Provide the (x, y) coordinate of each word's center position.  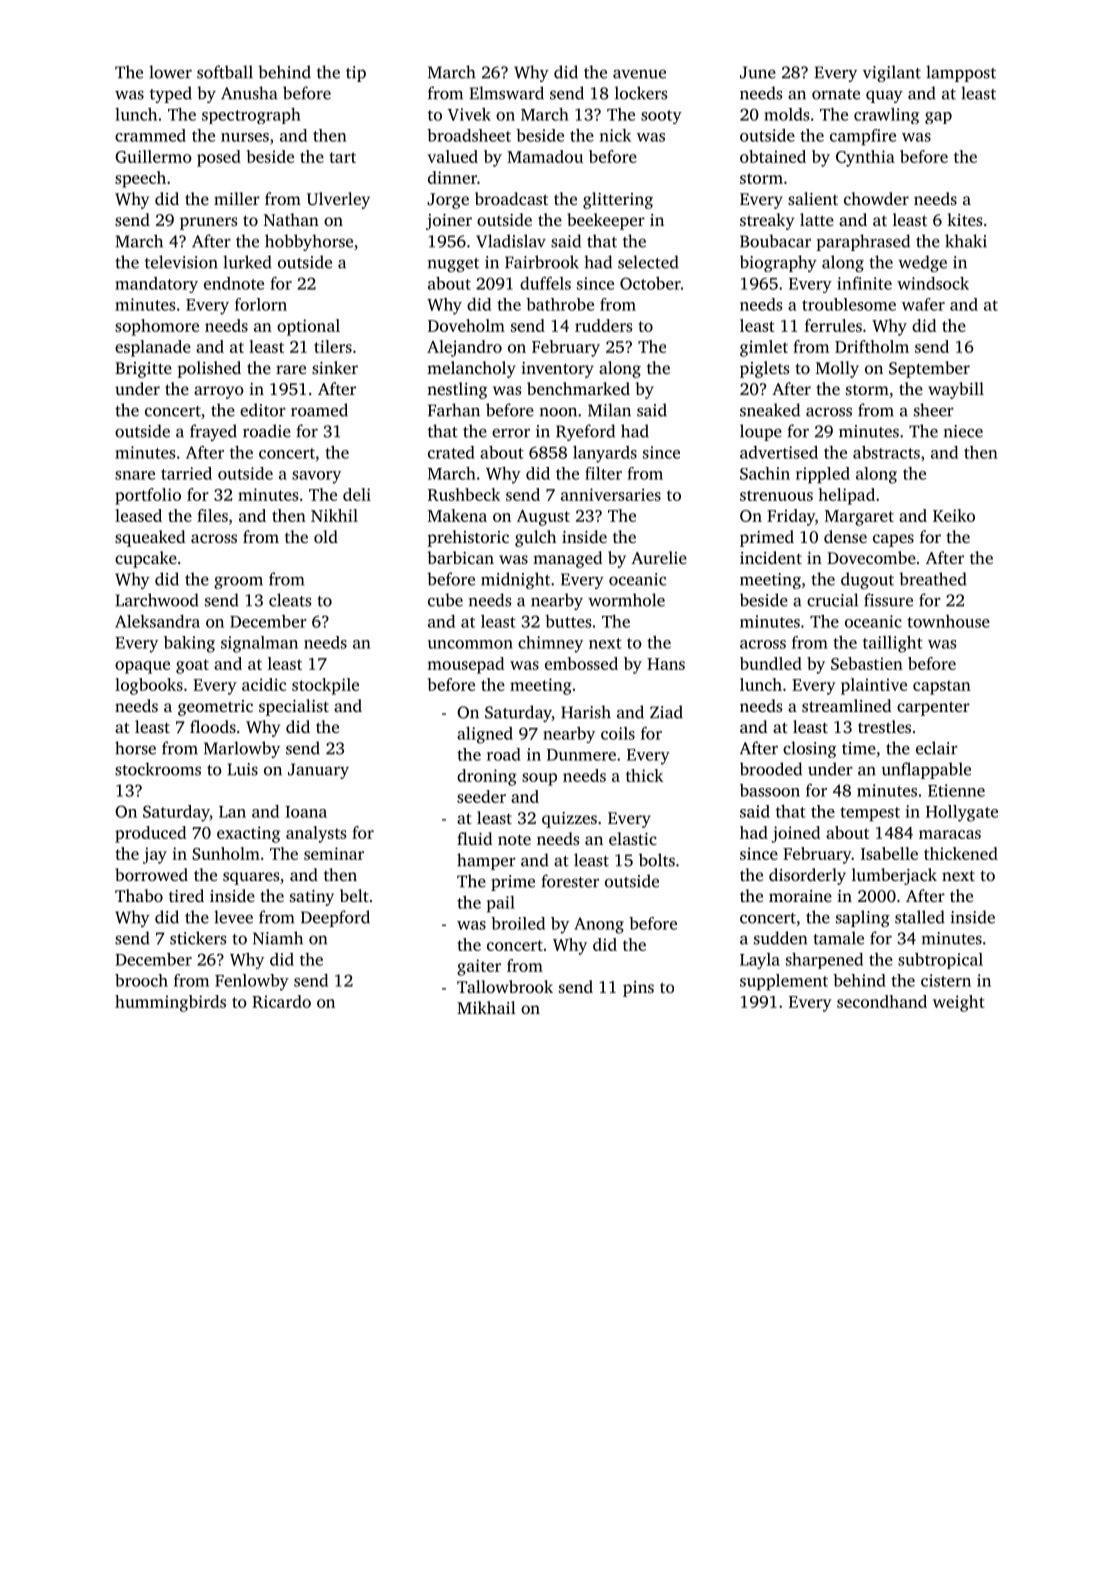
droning (487, 777)
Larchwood (157, 600)
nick (615, 135)
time (859, 748)
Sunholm (226, 853)
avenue (639, 74)
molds (786, 114)
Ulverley (338, 200)
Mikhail (486, 1007)
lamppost (961, 73)
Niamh (278, 938)
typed (171, 94)
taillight (893, 644)
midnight (515, 580)
